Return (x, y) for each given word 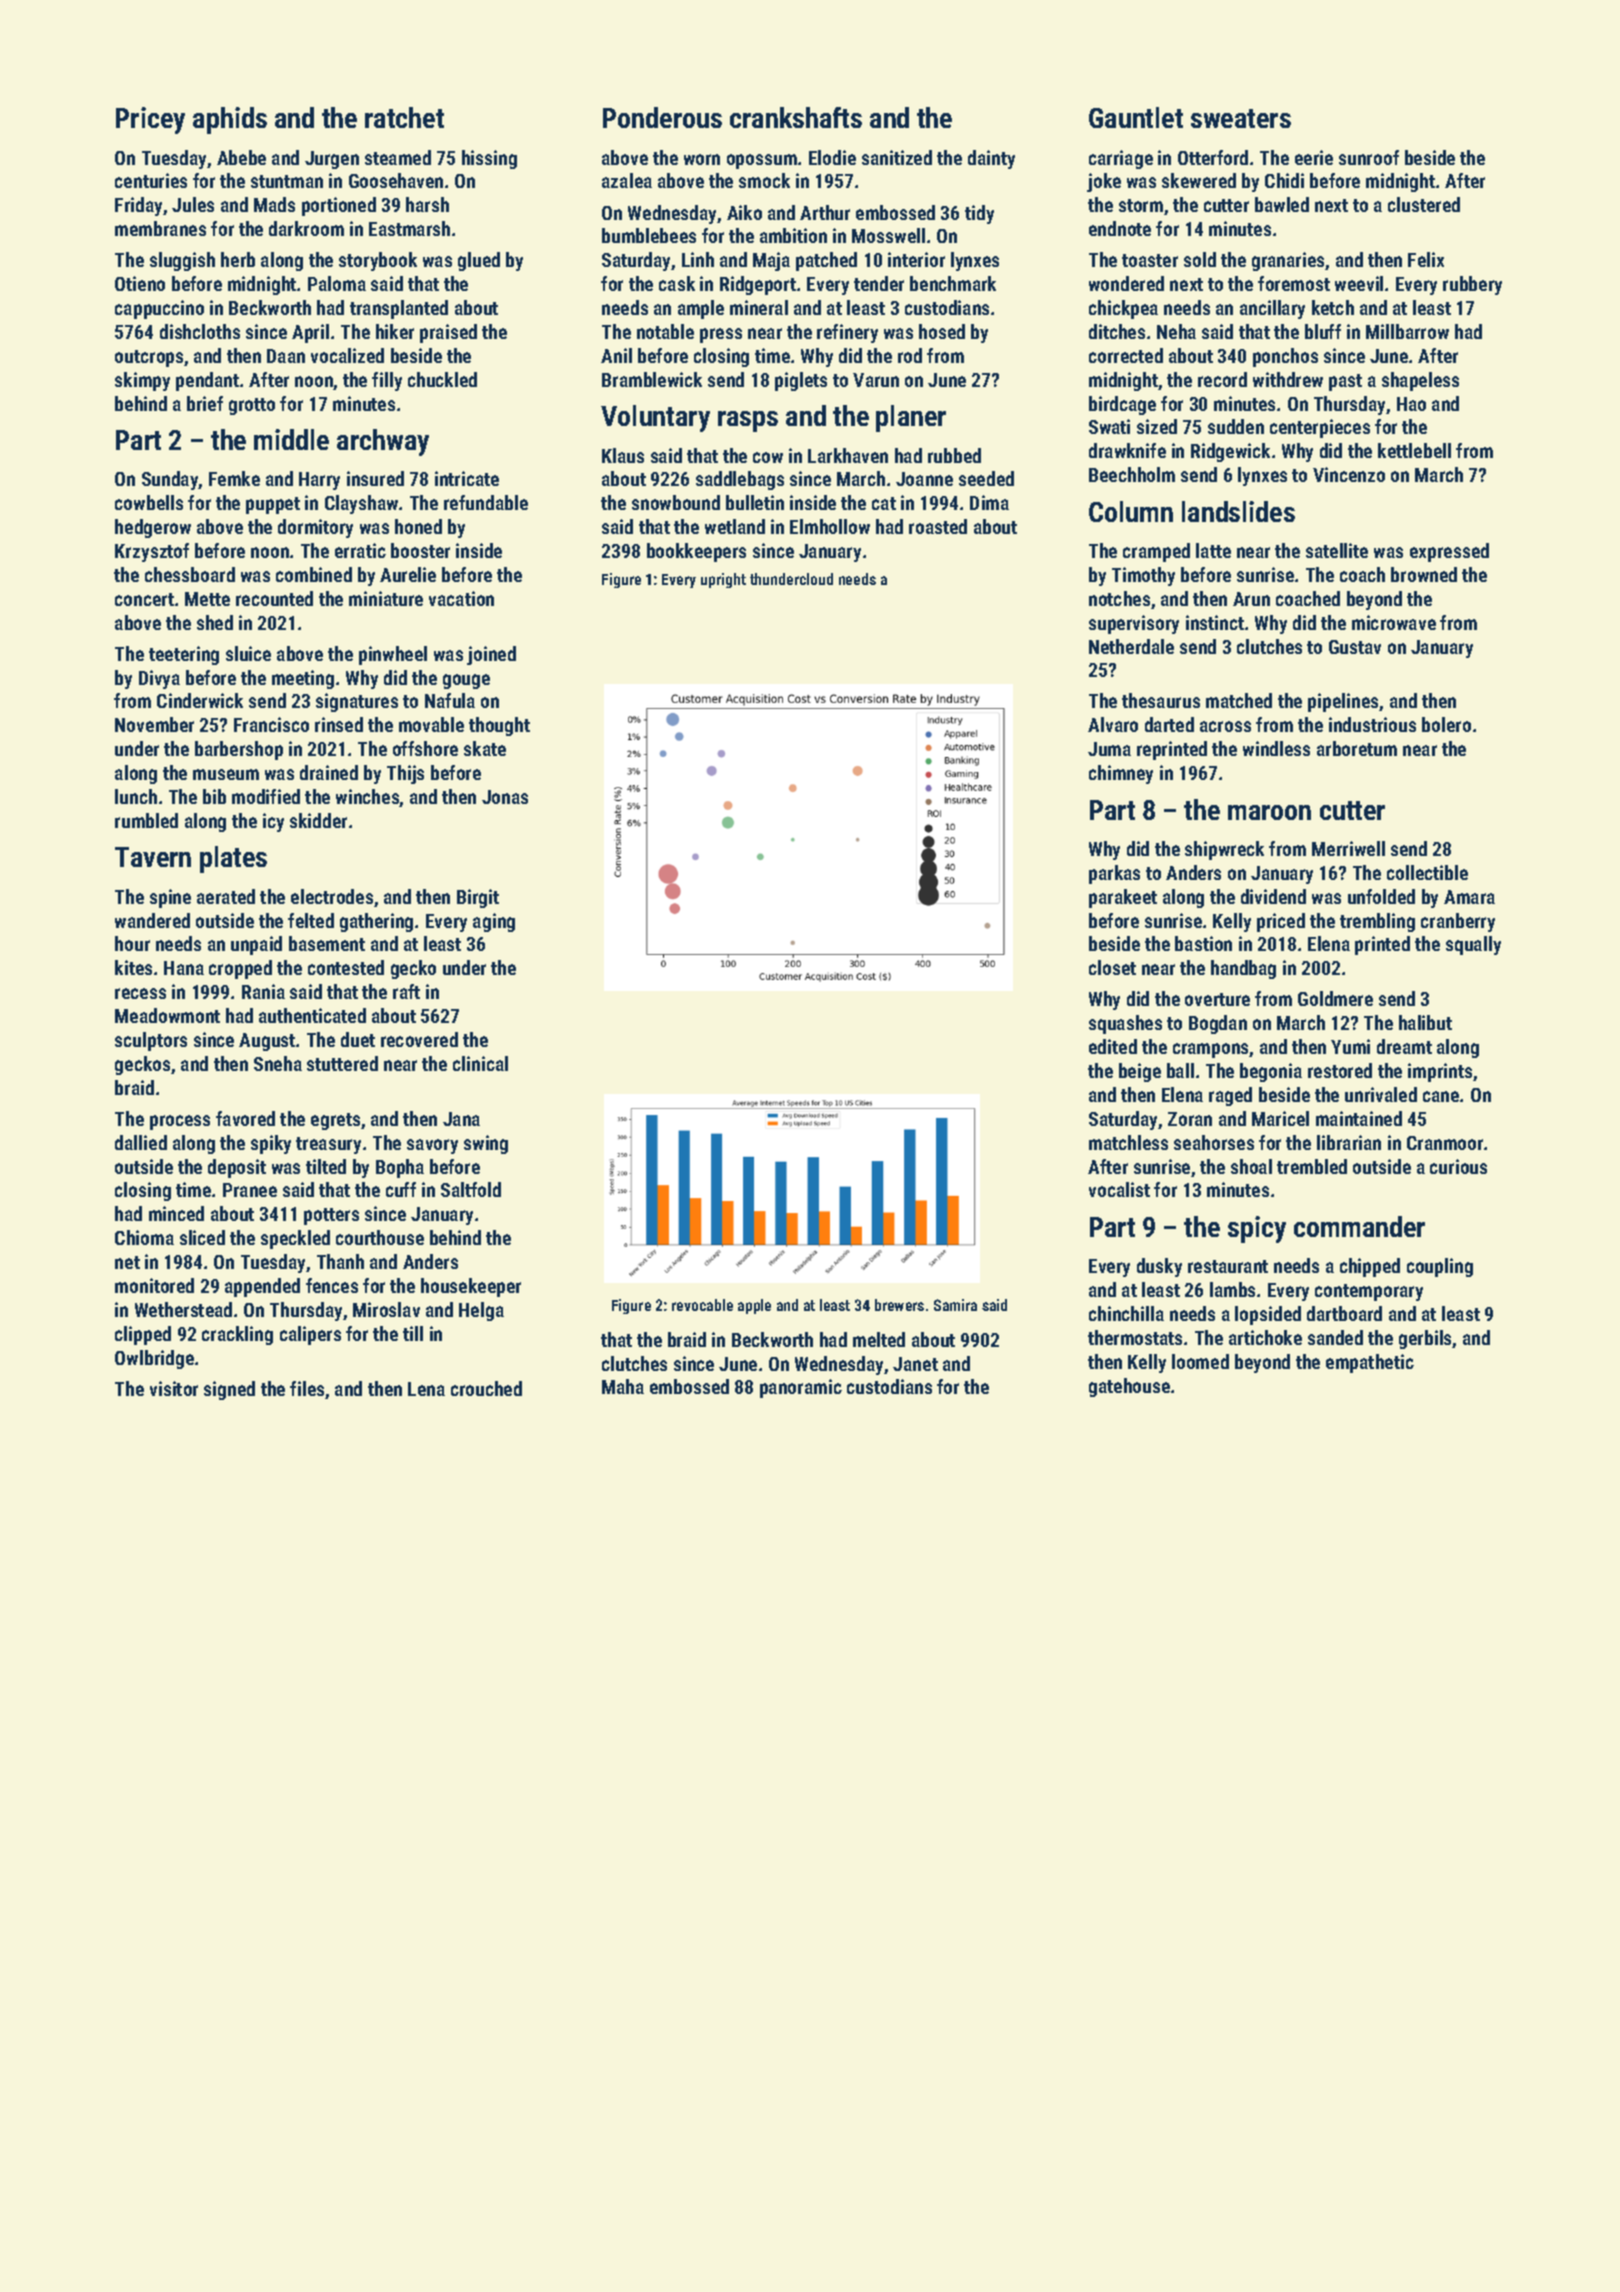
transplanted (399, 309)
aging (494, 922)
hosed (942, 331)
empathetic (1370, 1363)
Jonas (505, 797)
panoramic (801, 1388)
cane (1441, 1096)
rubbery (1472, 285)
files (307, 1388)
